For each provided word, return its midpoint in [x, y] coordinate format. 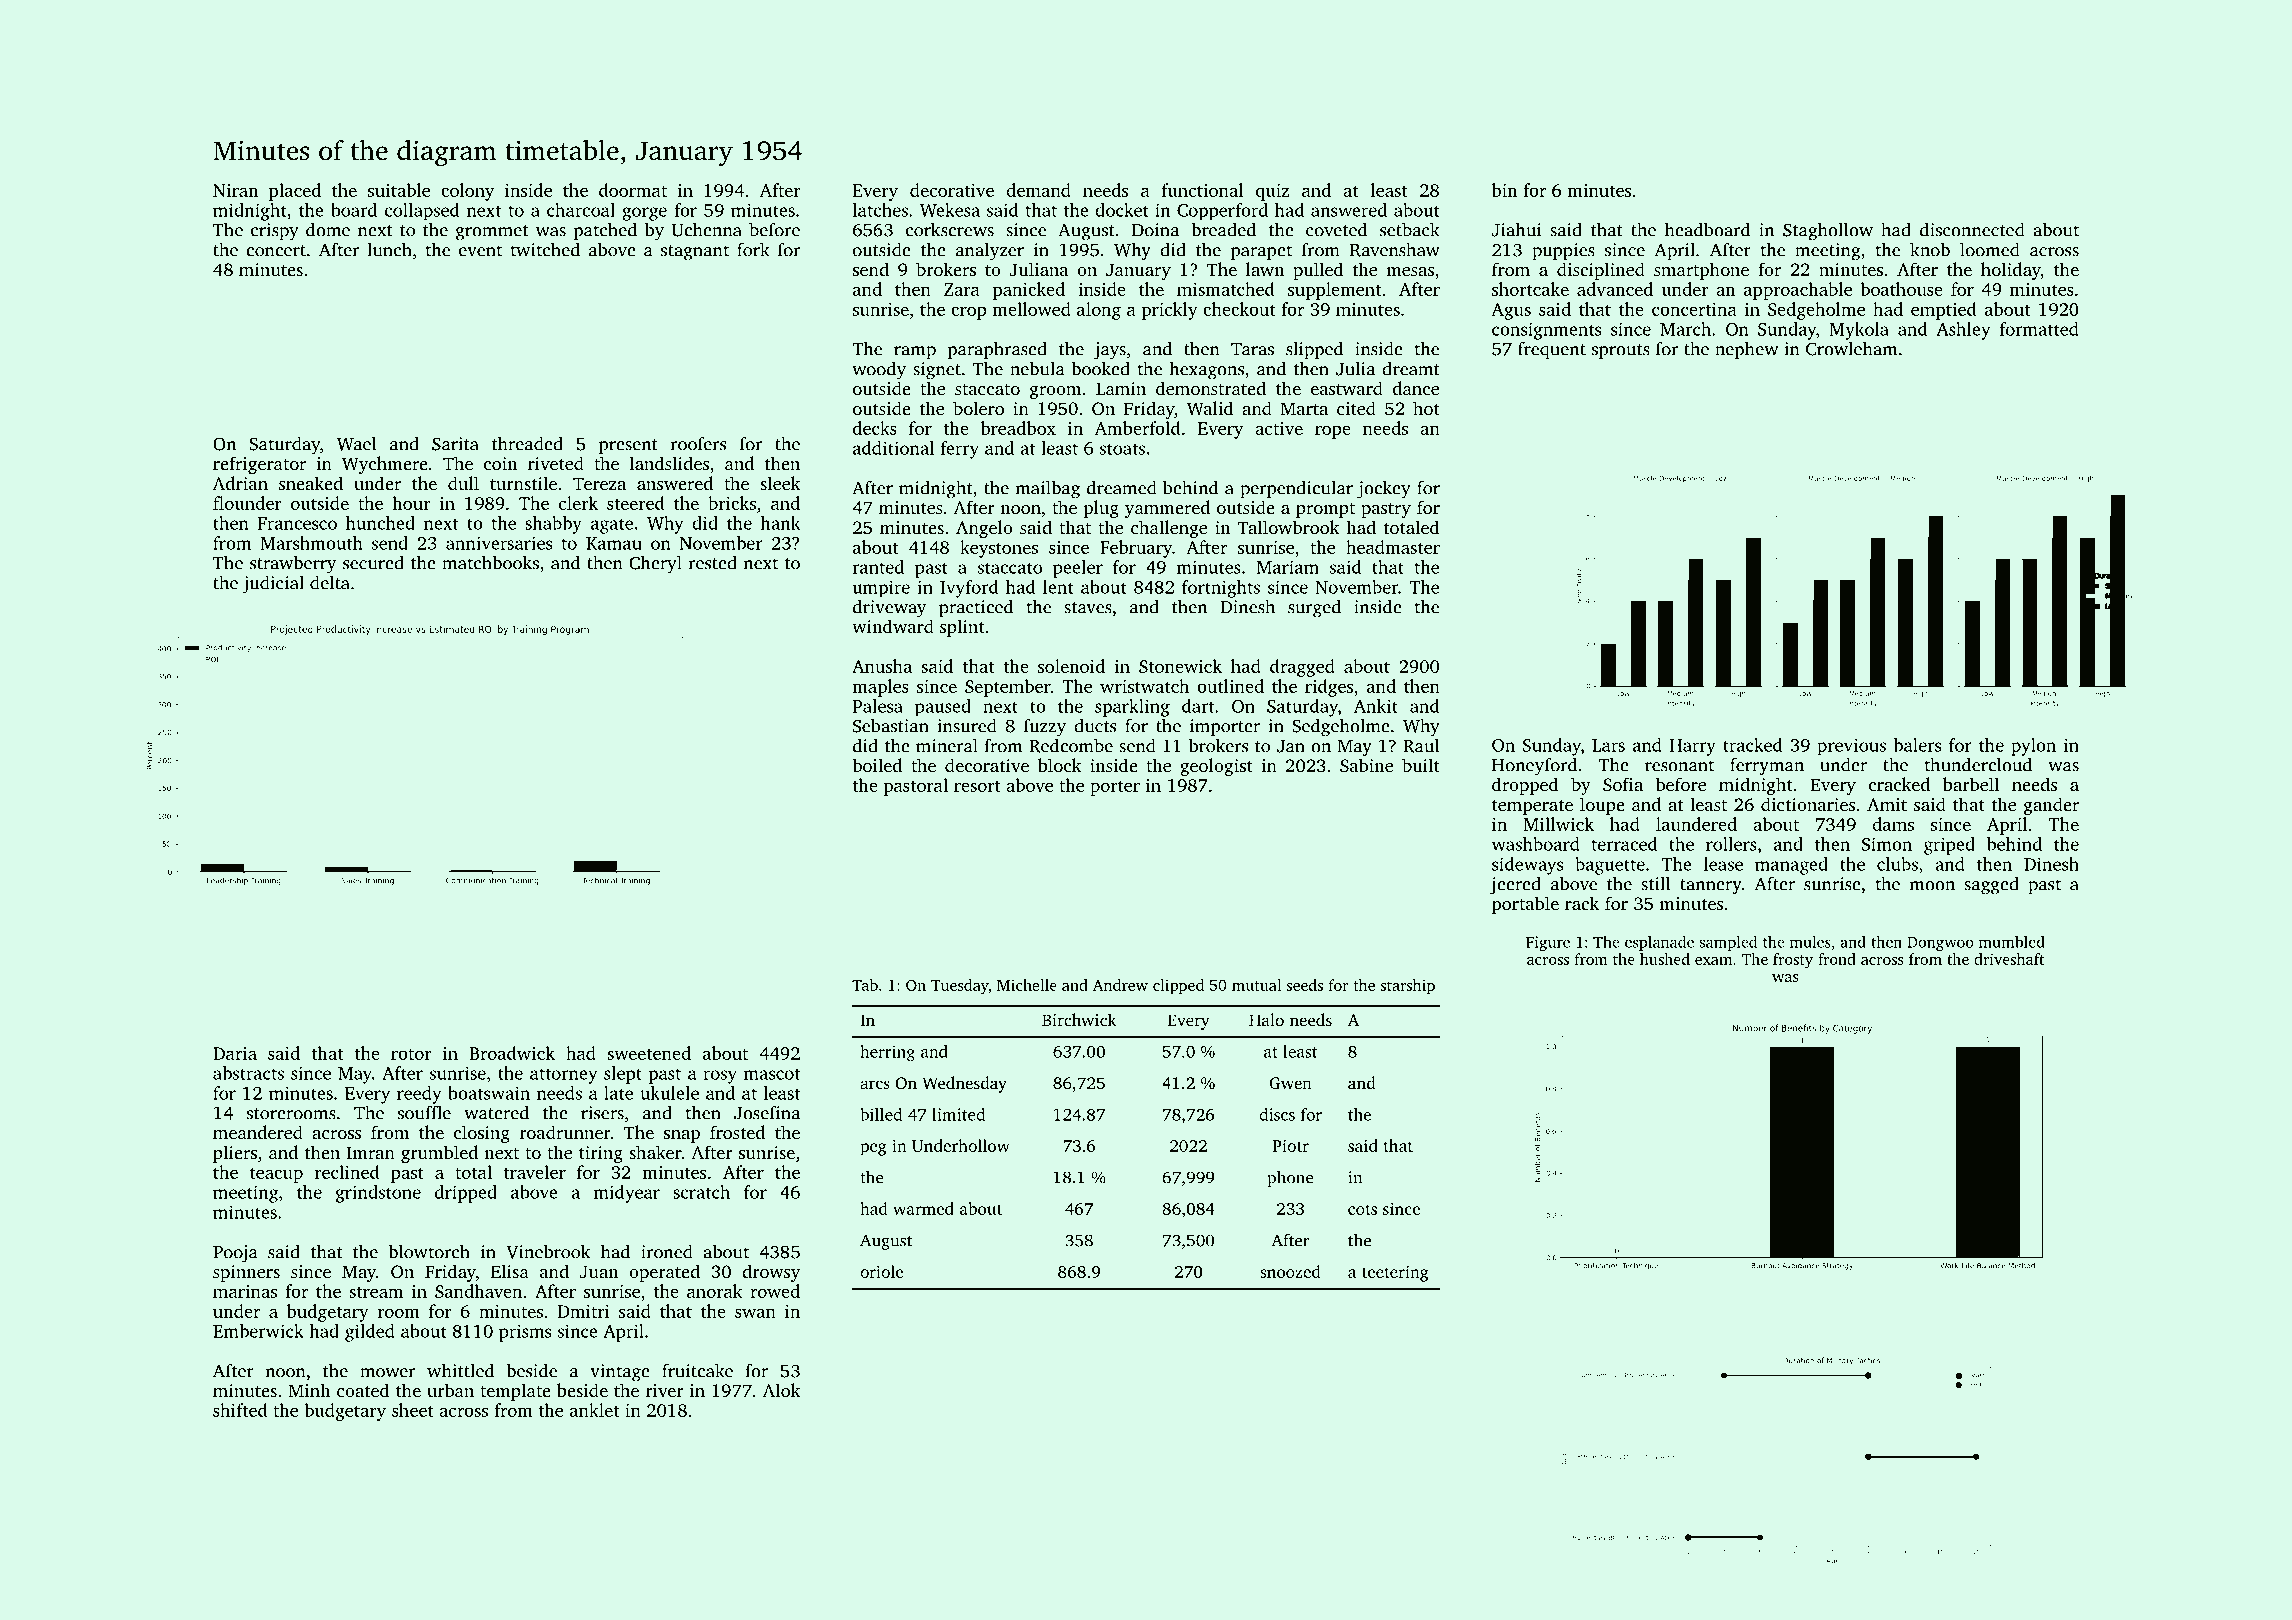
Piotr [1290, 1145]
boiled [877, 765]
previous [1851, 746]
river [665, 1390]
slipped [1314, 351]
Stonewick [1180, 666]
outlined [1230, 686]
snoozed [1290, 1271]
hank [780, 523]
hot [1426, 408]
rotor [411, 1054]
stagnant [695, 253]
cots [1362, 1209]
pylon [2033, 747]
